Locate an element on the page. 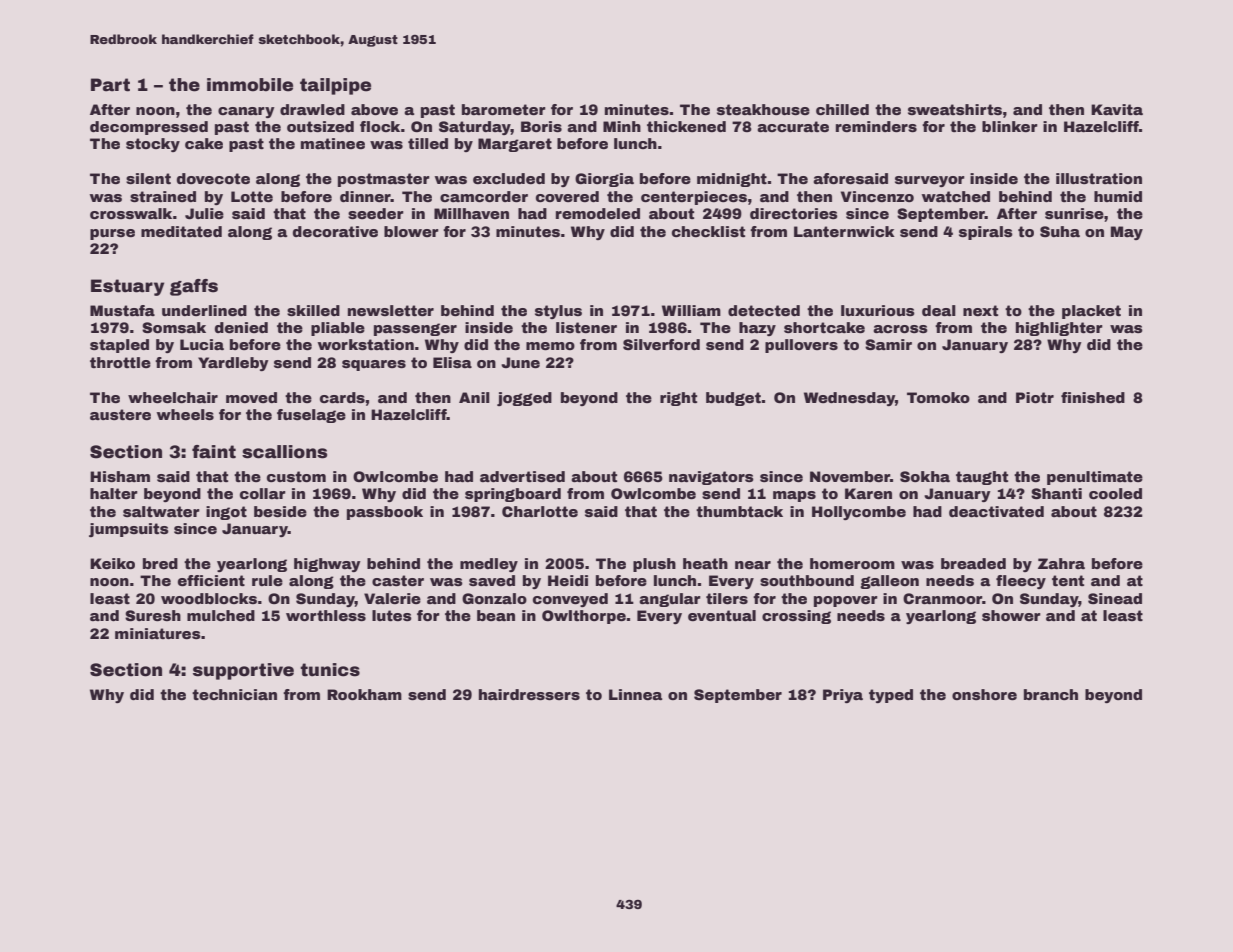 The width and height of the image is (1233, 952). hairdressers is located at coordinates (529, 694).
